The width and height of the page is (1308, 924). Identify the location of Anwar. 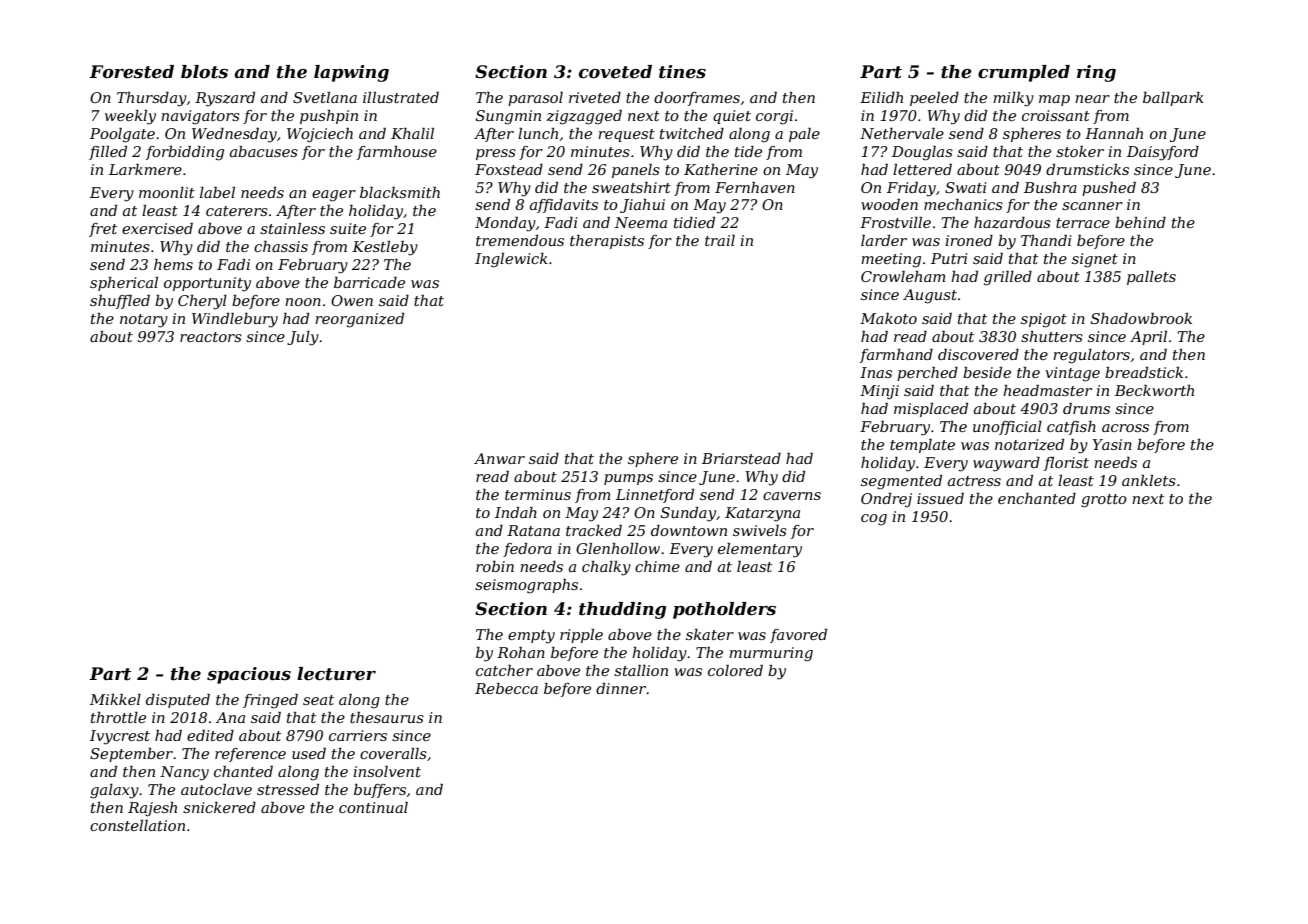
(499, 458).
